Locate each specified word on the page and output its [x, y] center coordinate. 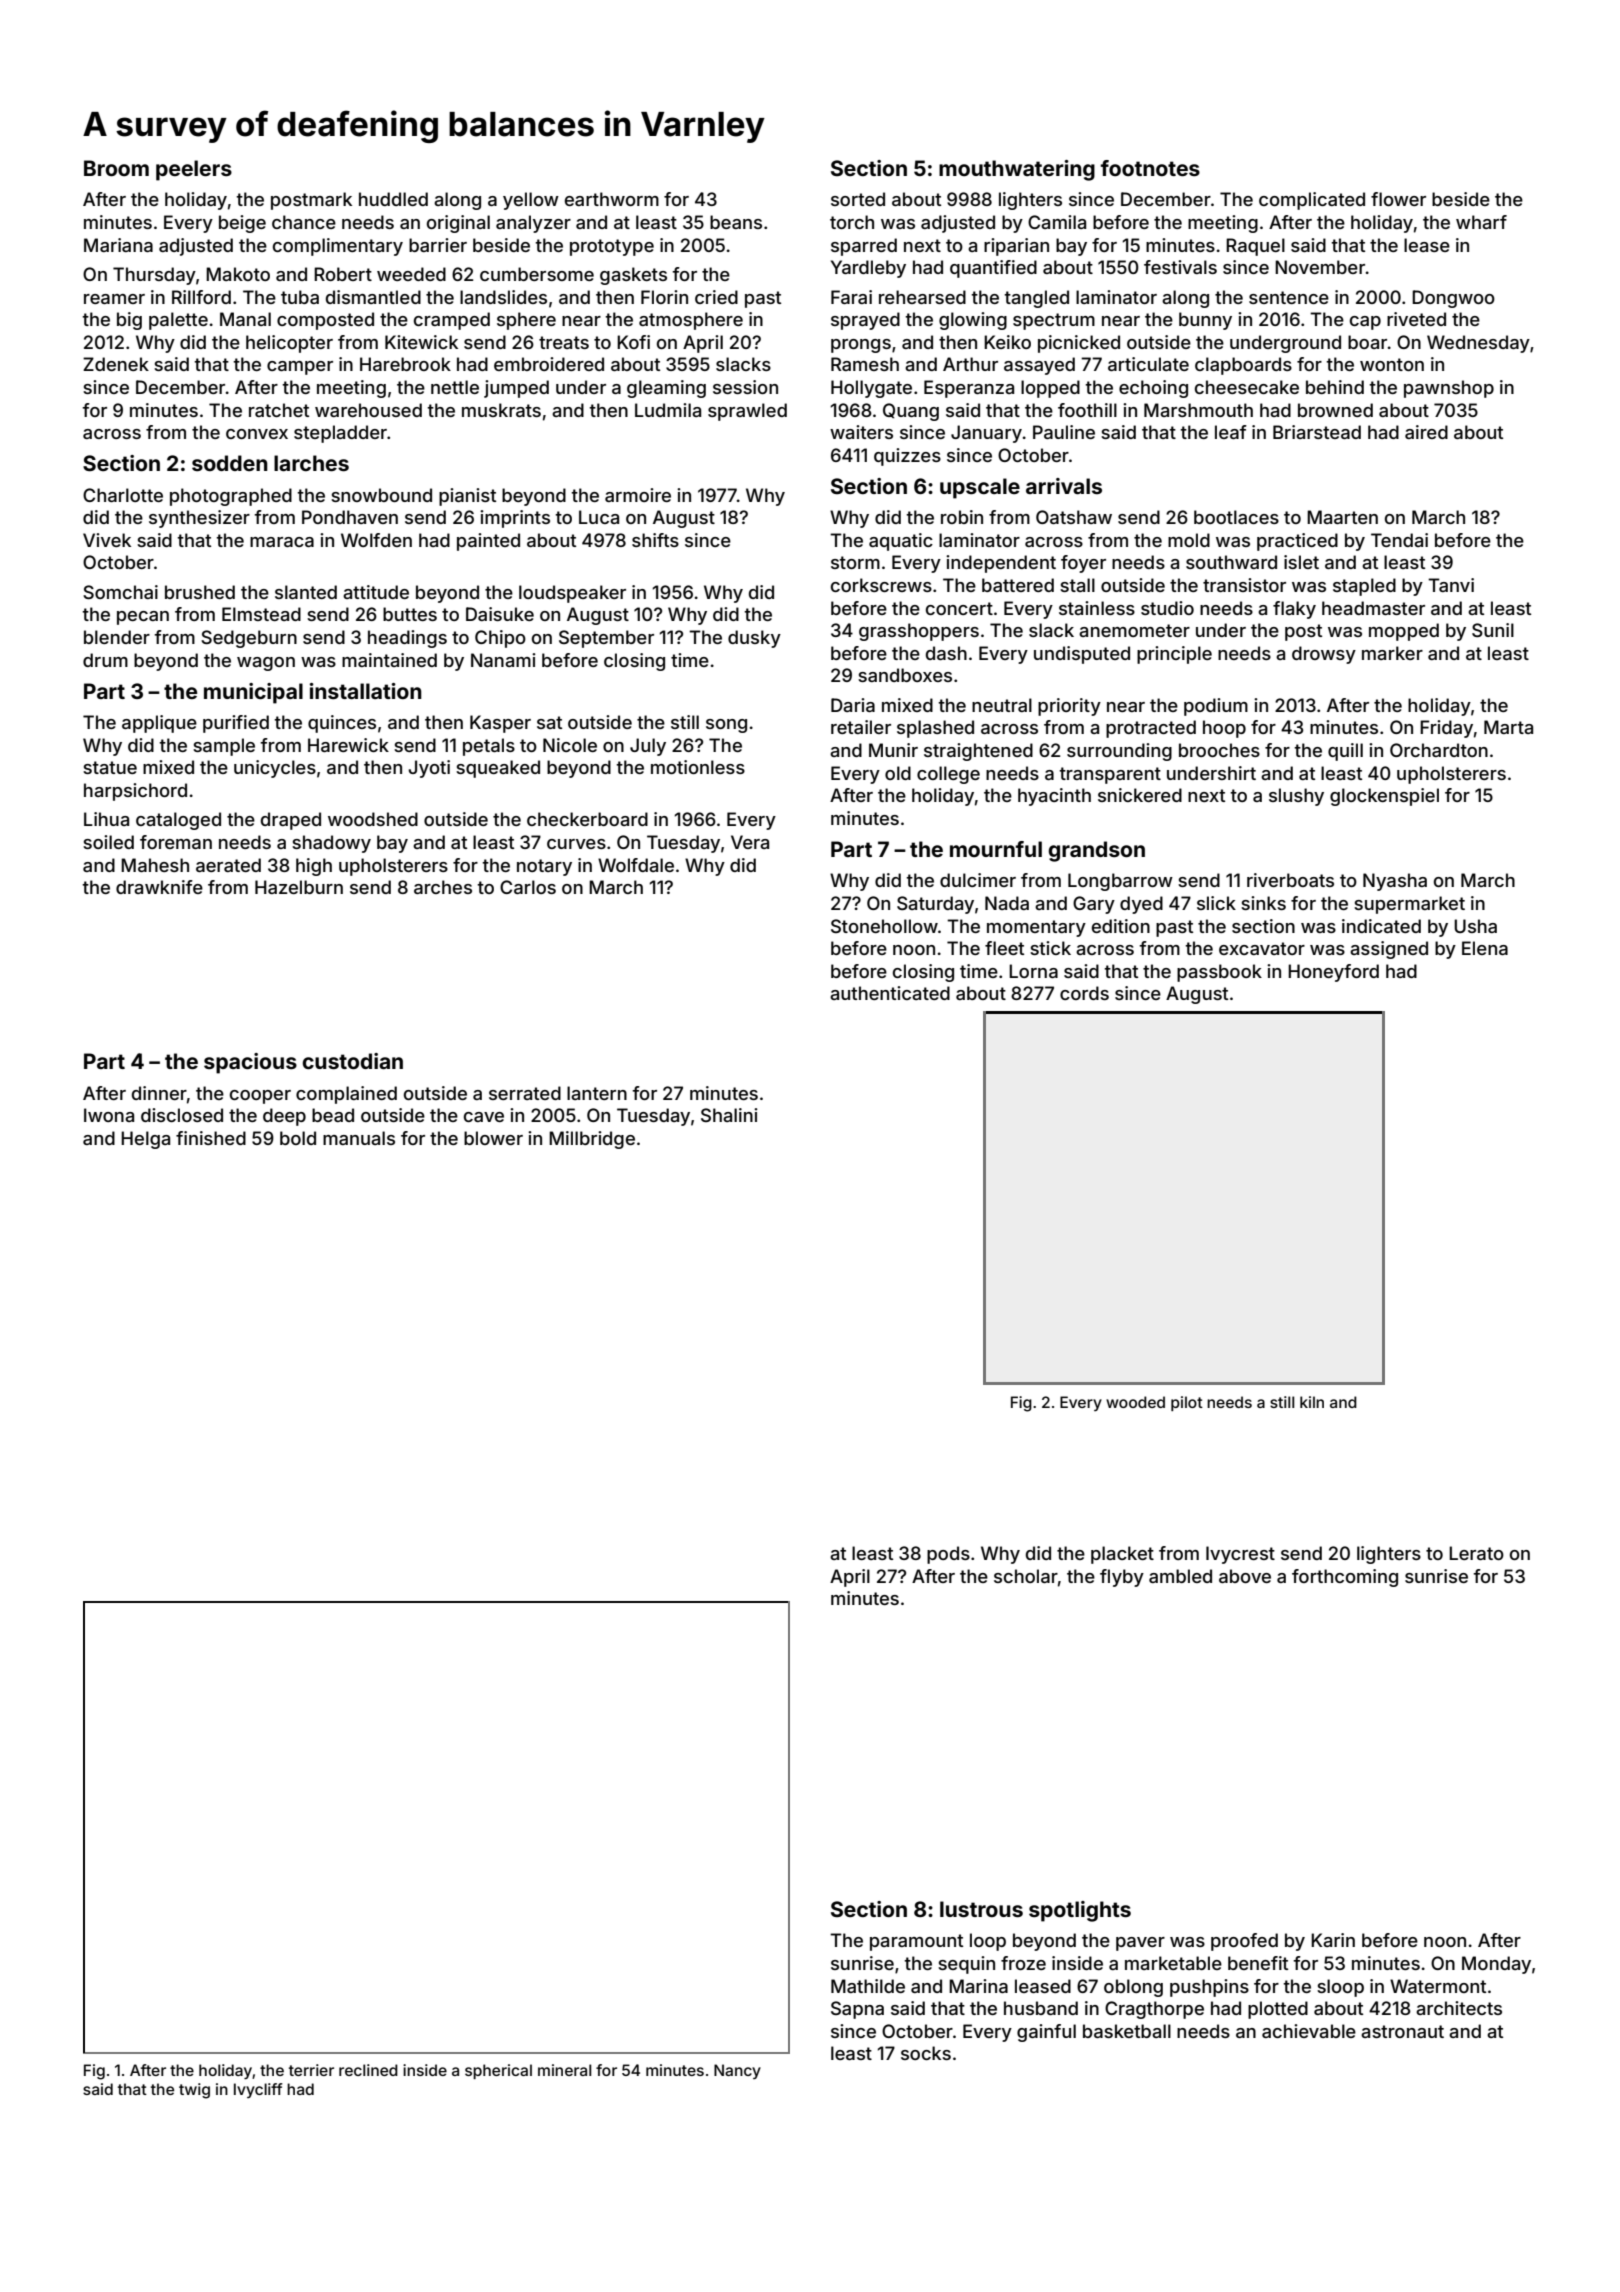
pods [948, 1555]
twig [194, 2091]
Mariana [118, 245]
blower [493, 1138]
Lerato [1476, 1553]
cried [716, 297]
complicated [1312, 201]
